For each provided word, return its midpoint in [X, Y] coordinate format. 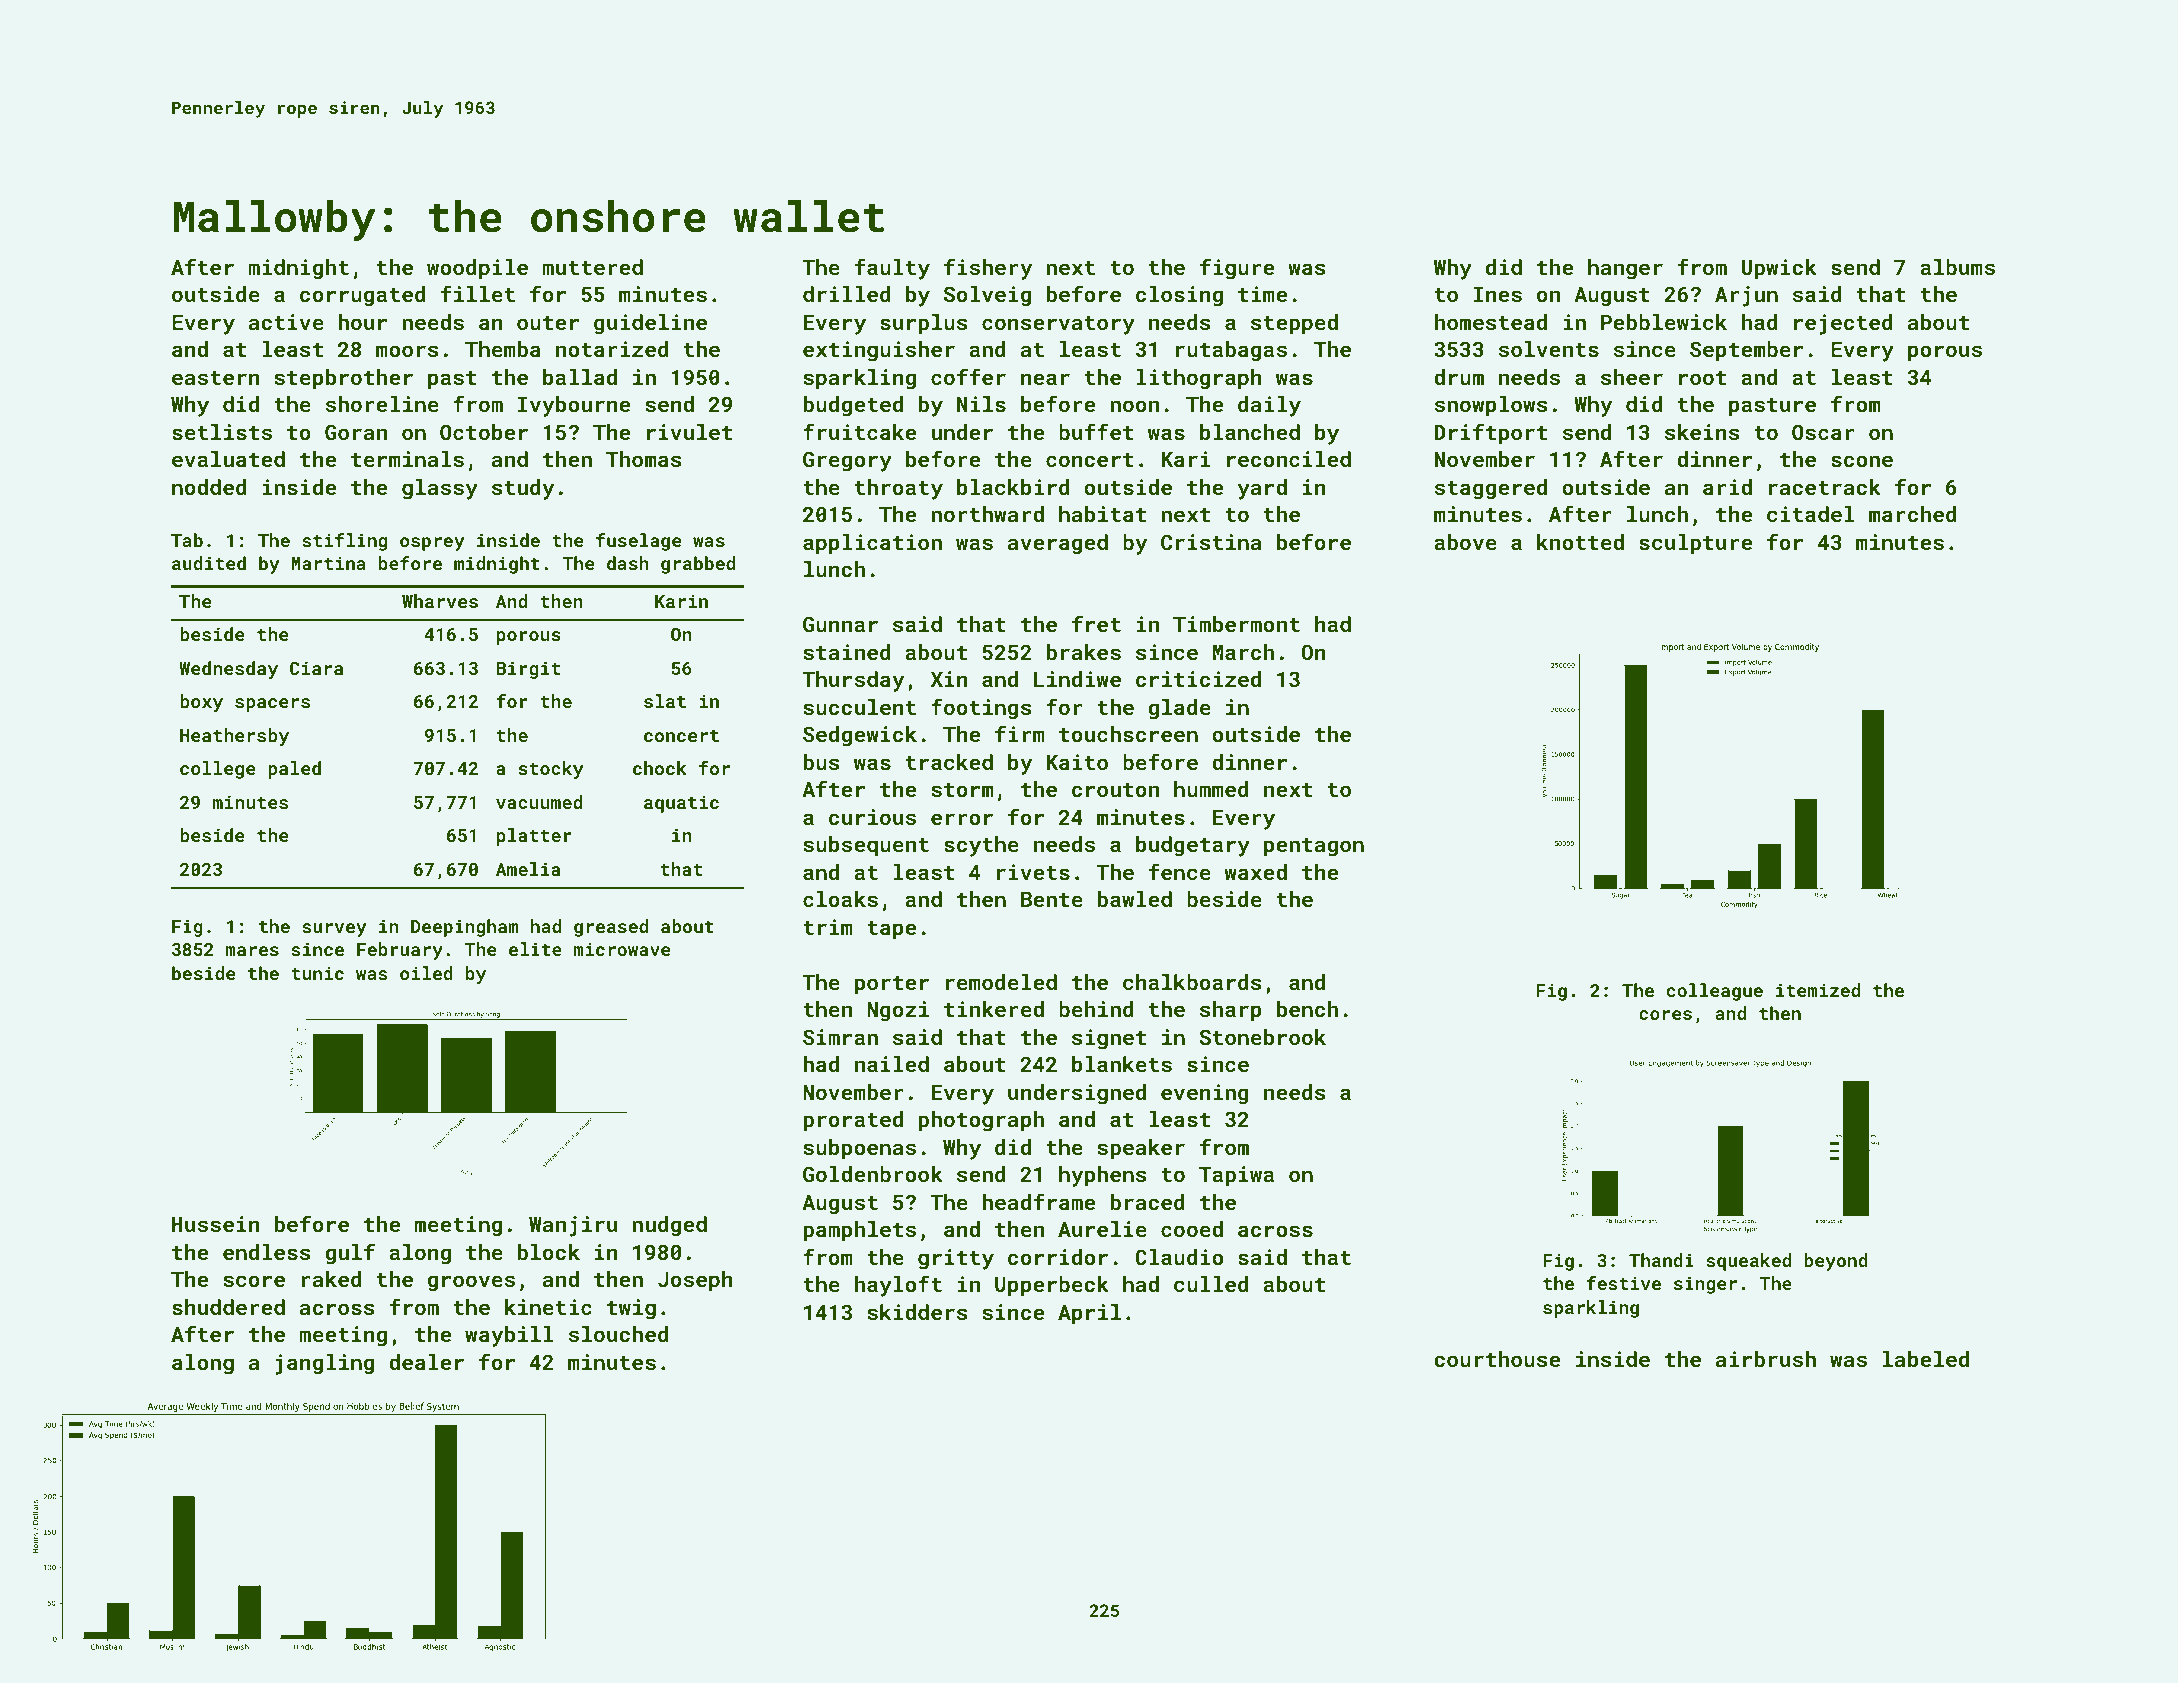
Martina [328, 563]
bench [1307, 1009]
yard [1262, 489]
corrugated [363, 296]
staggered [1491, 489]
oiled [426, 973]
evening [1205, 1094]
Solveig [987, 296]
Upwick [1779, 269]
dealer [426, 1362]
